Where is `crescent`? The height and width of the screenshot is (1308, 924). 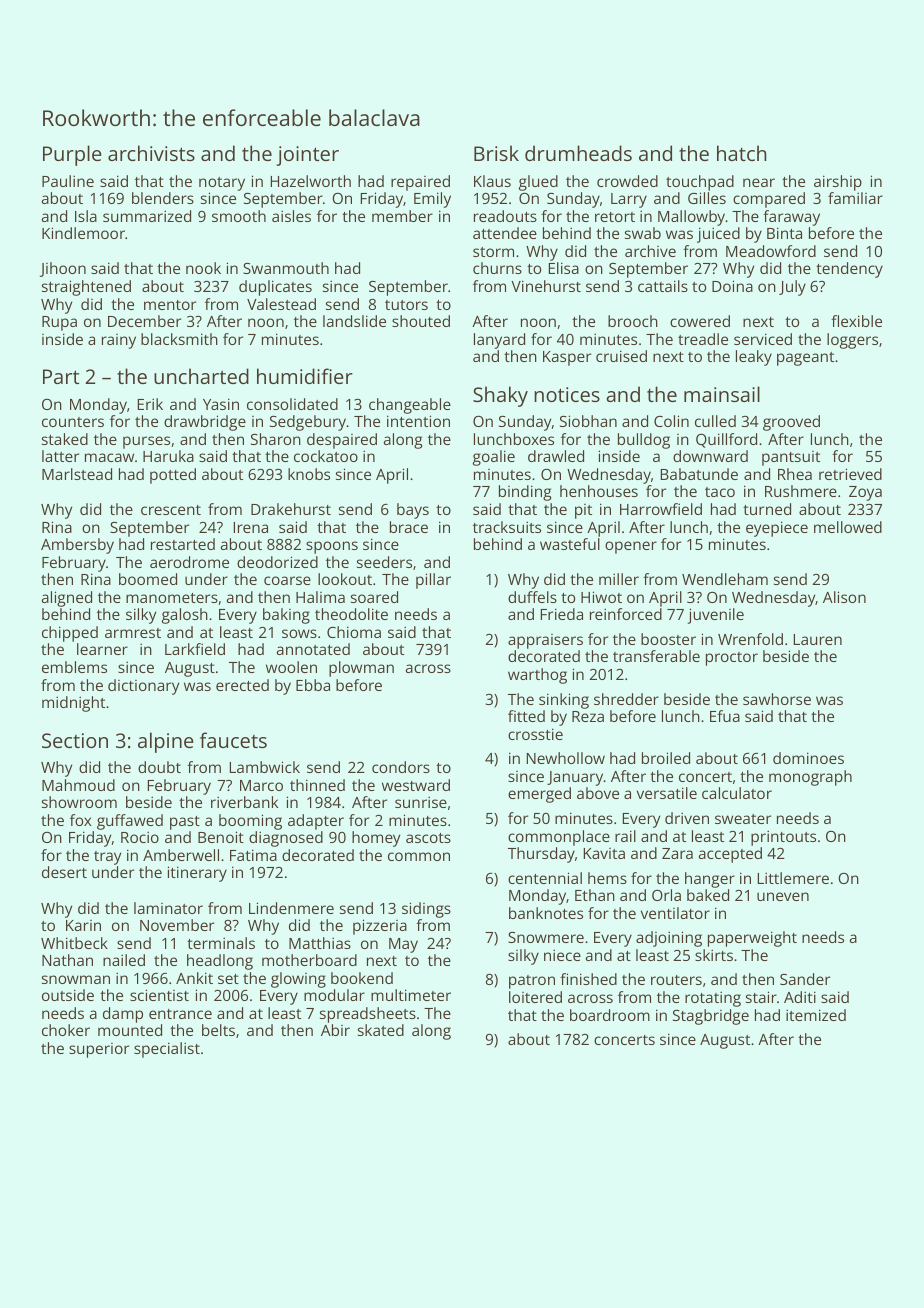
crescent is located at coordinates (171, 510).
